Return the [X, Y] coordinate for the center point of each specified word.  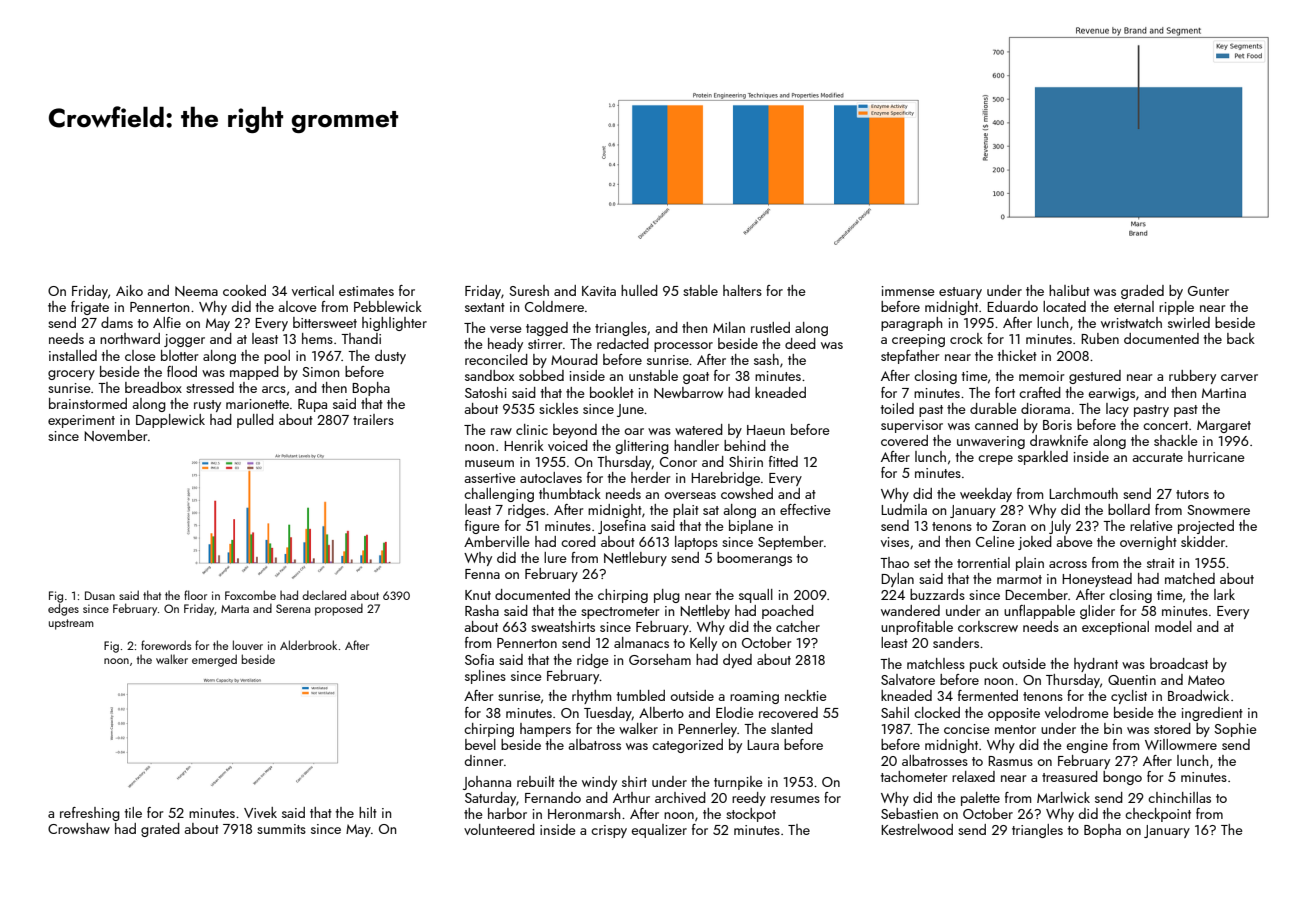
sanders [956, 642]
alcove [298, 306]
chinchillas [1179, 797]
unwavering [991, 442]
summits [281, 829]
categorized [687, 746]
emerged [214, 660]
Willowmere [1181, 744]
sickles [558, 408]
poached [788, 612]
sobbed [541, 375]
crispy [609, 831]
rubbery [1192, 377]
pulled [255, 421]
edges [63, 609]
